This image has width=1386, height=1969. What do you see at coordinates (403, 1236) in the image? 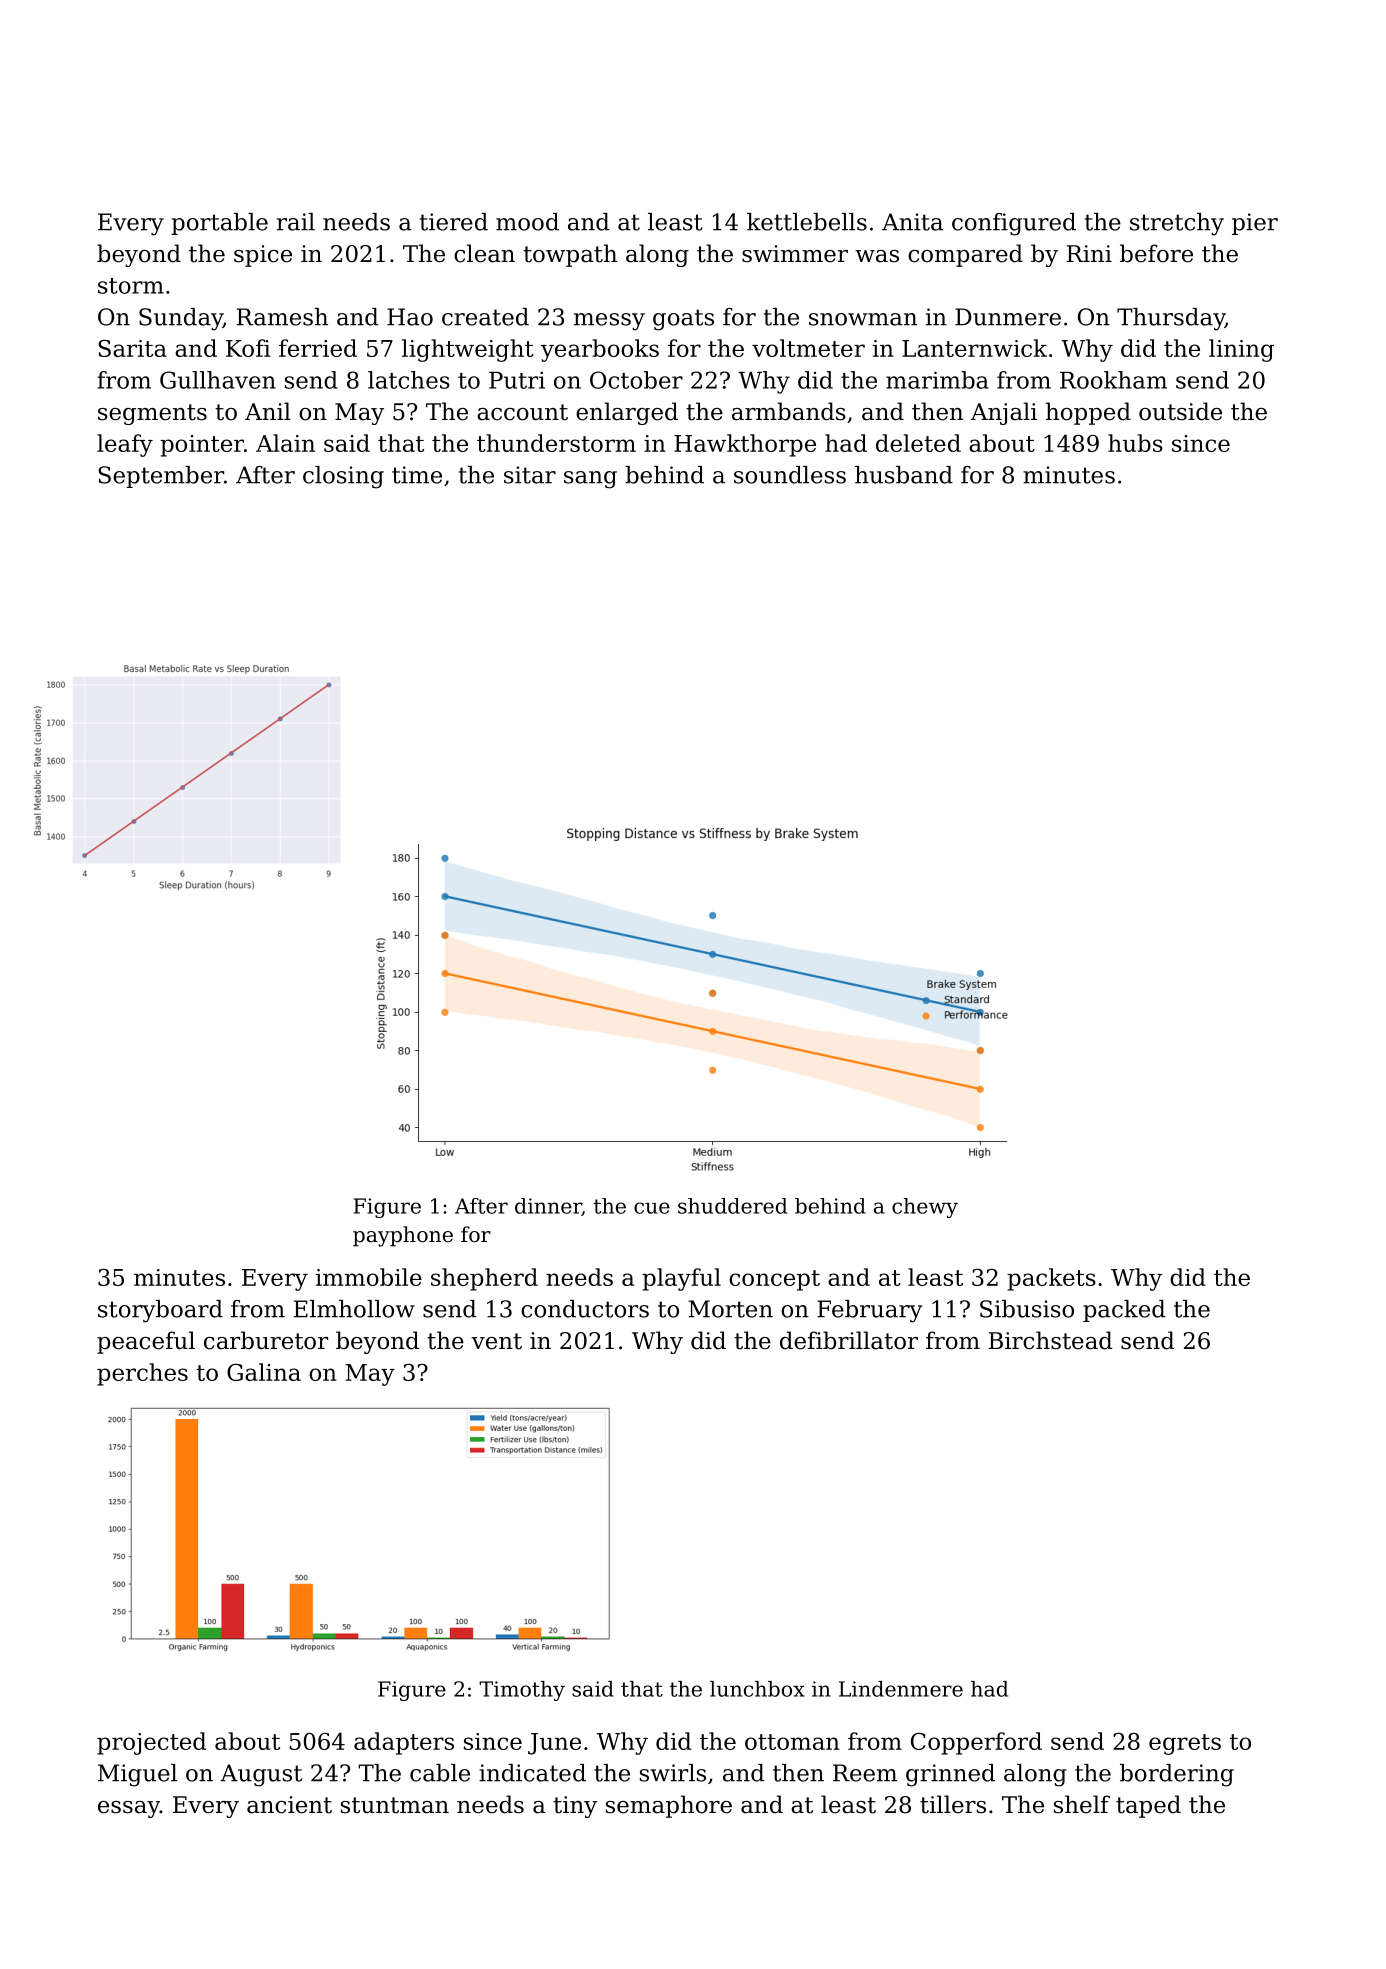
I see `payphone` at bounding box center [403, 1236].
